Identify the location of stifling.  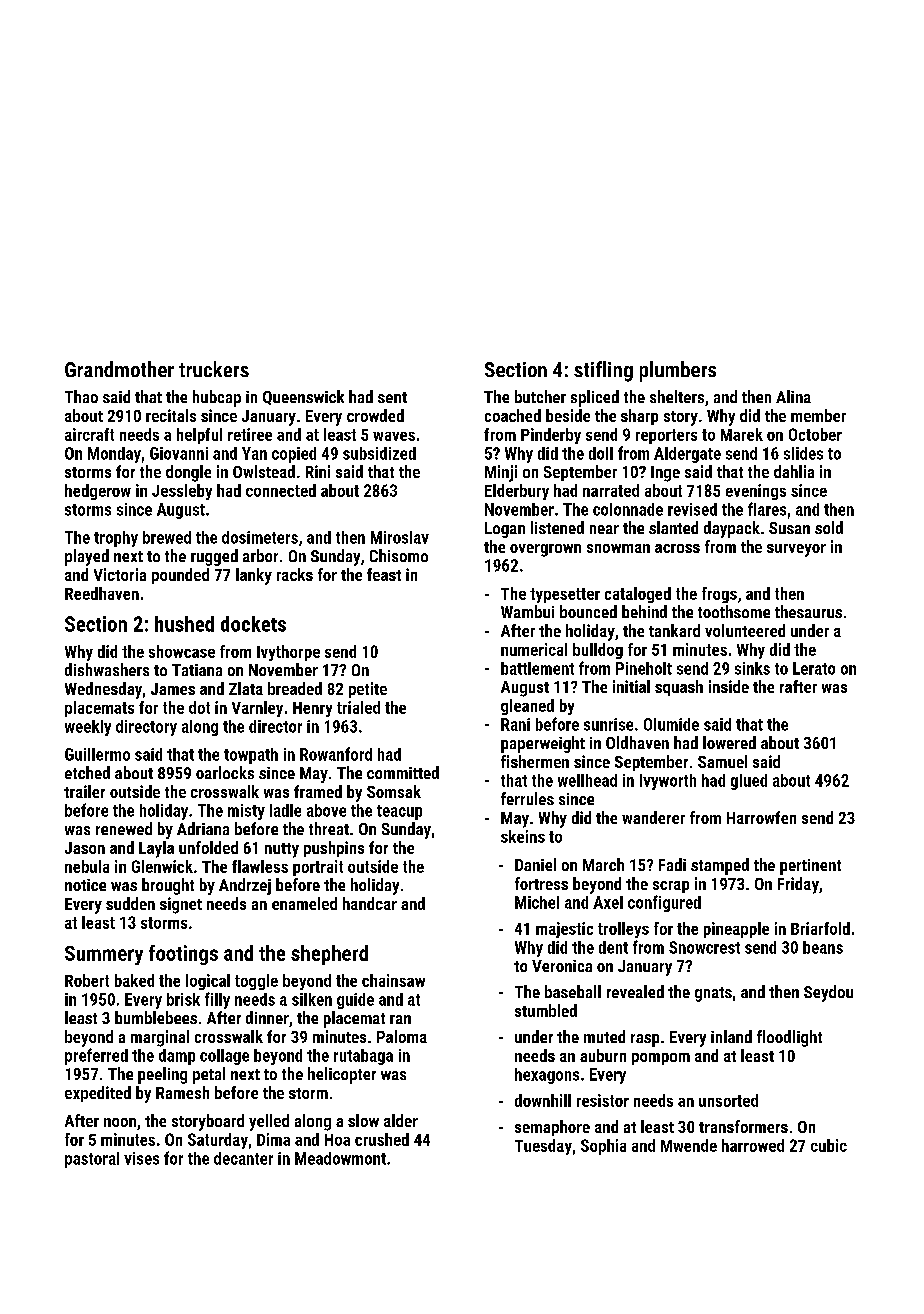
(603, 371).
